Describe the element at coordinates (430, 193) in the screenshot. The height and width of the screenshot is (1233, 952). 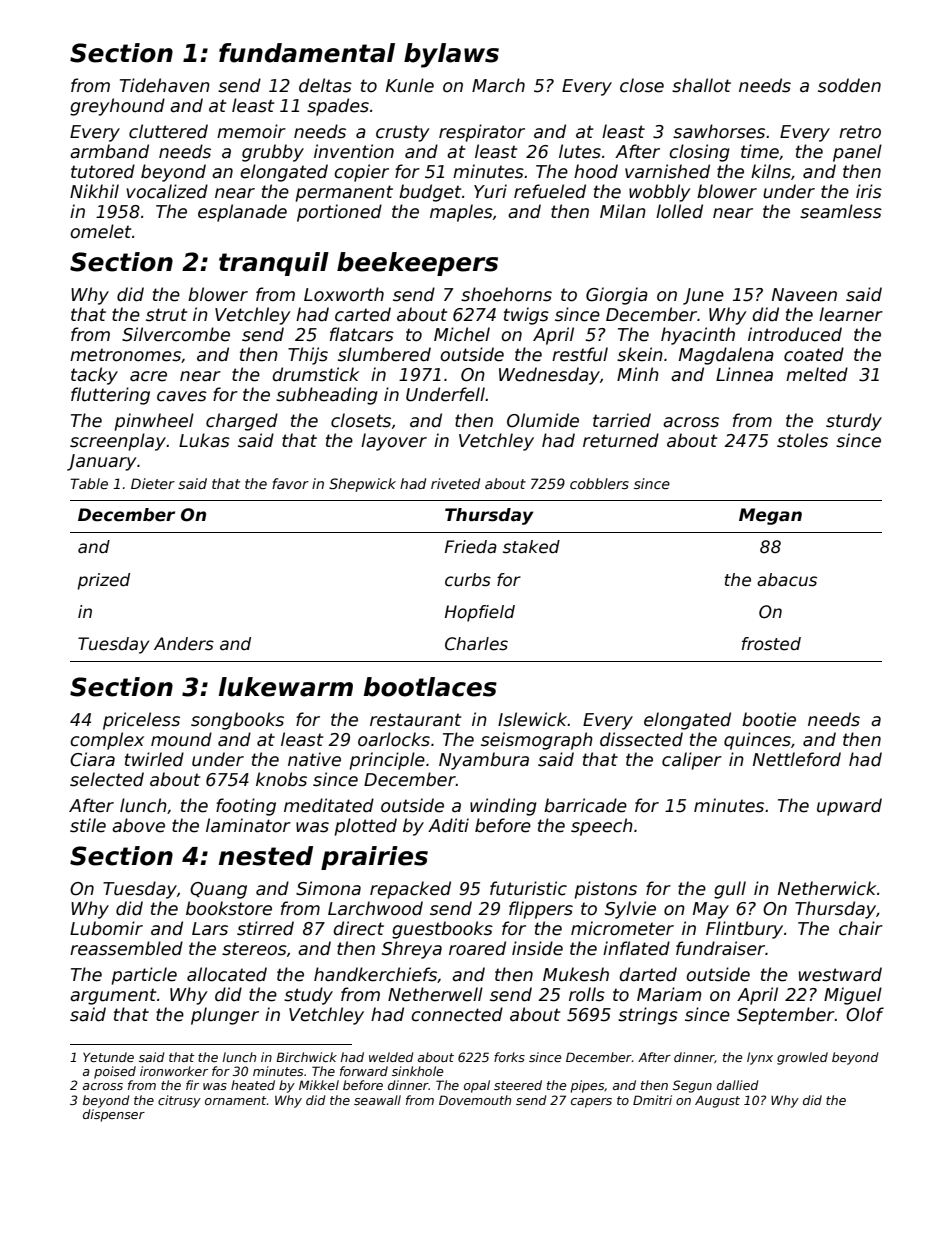
I see `budget` at that location.
